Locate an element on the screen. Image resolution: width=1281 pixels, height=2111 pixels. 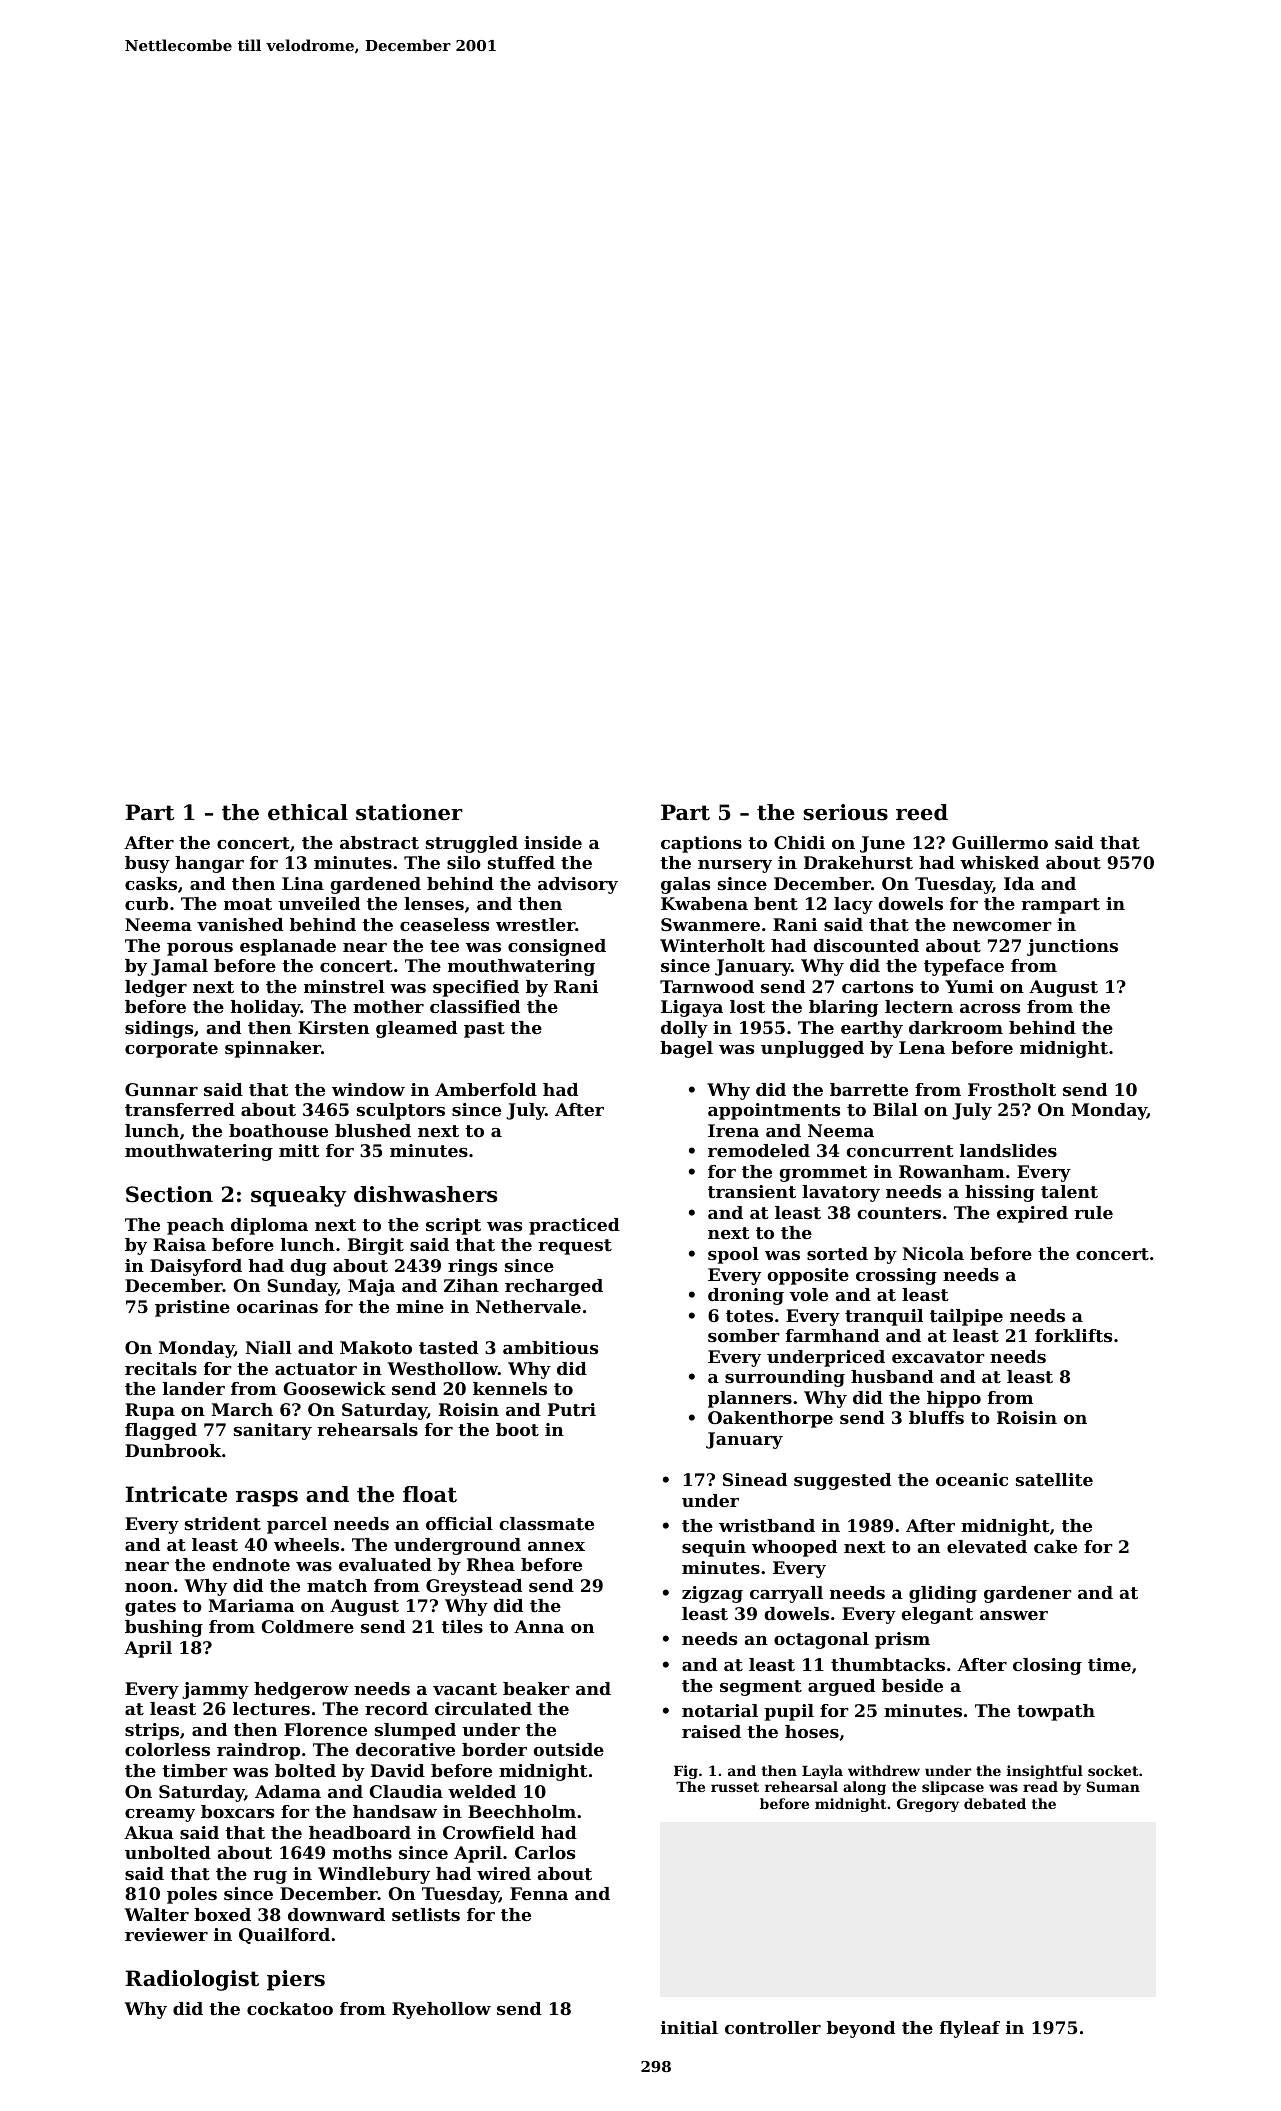
classmate is located at coordinates (546, 1523).
